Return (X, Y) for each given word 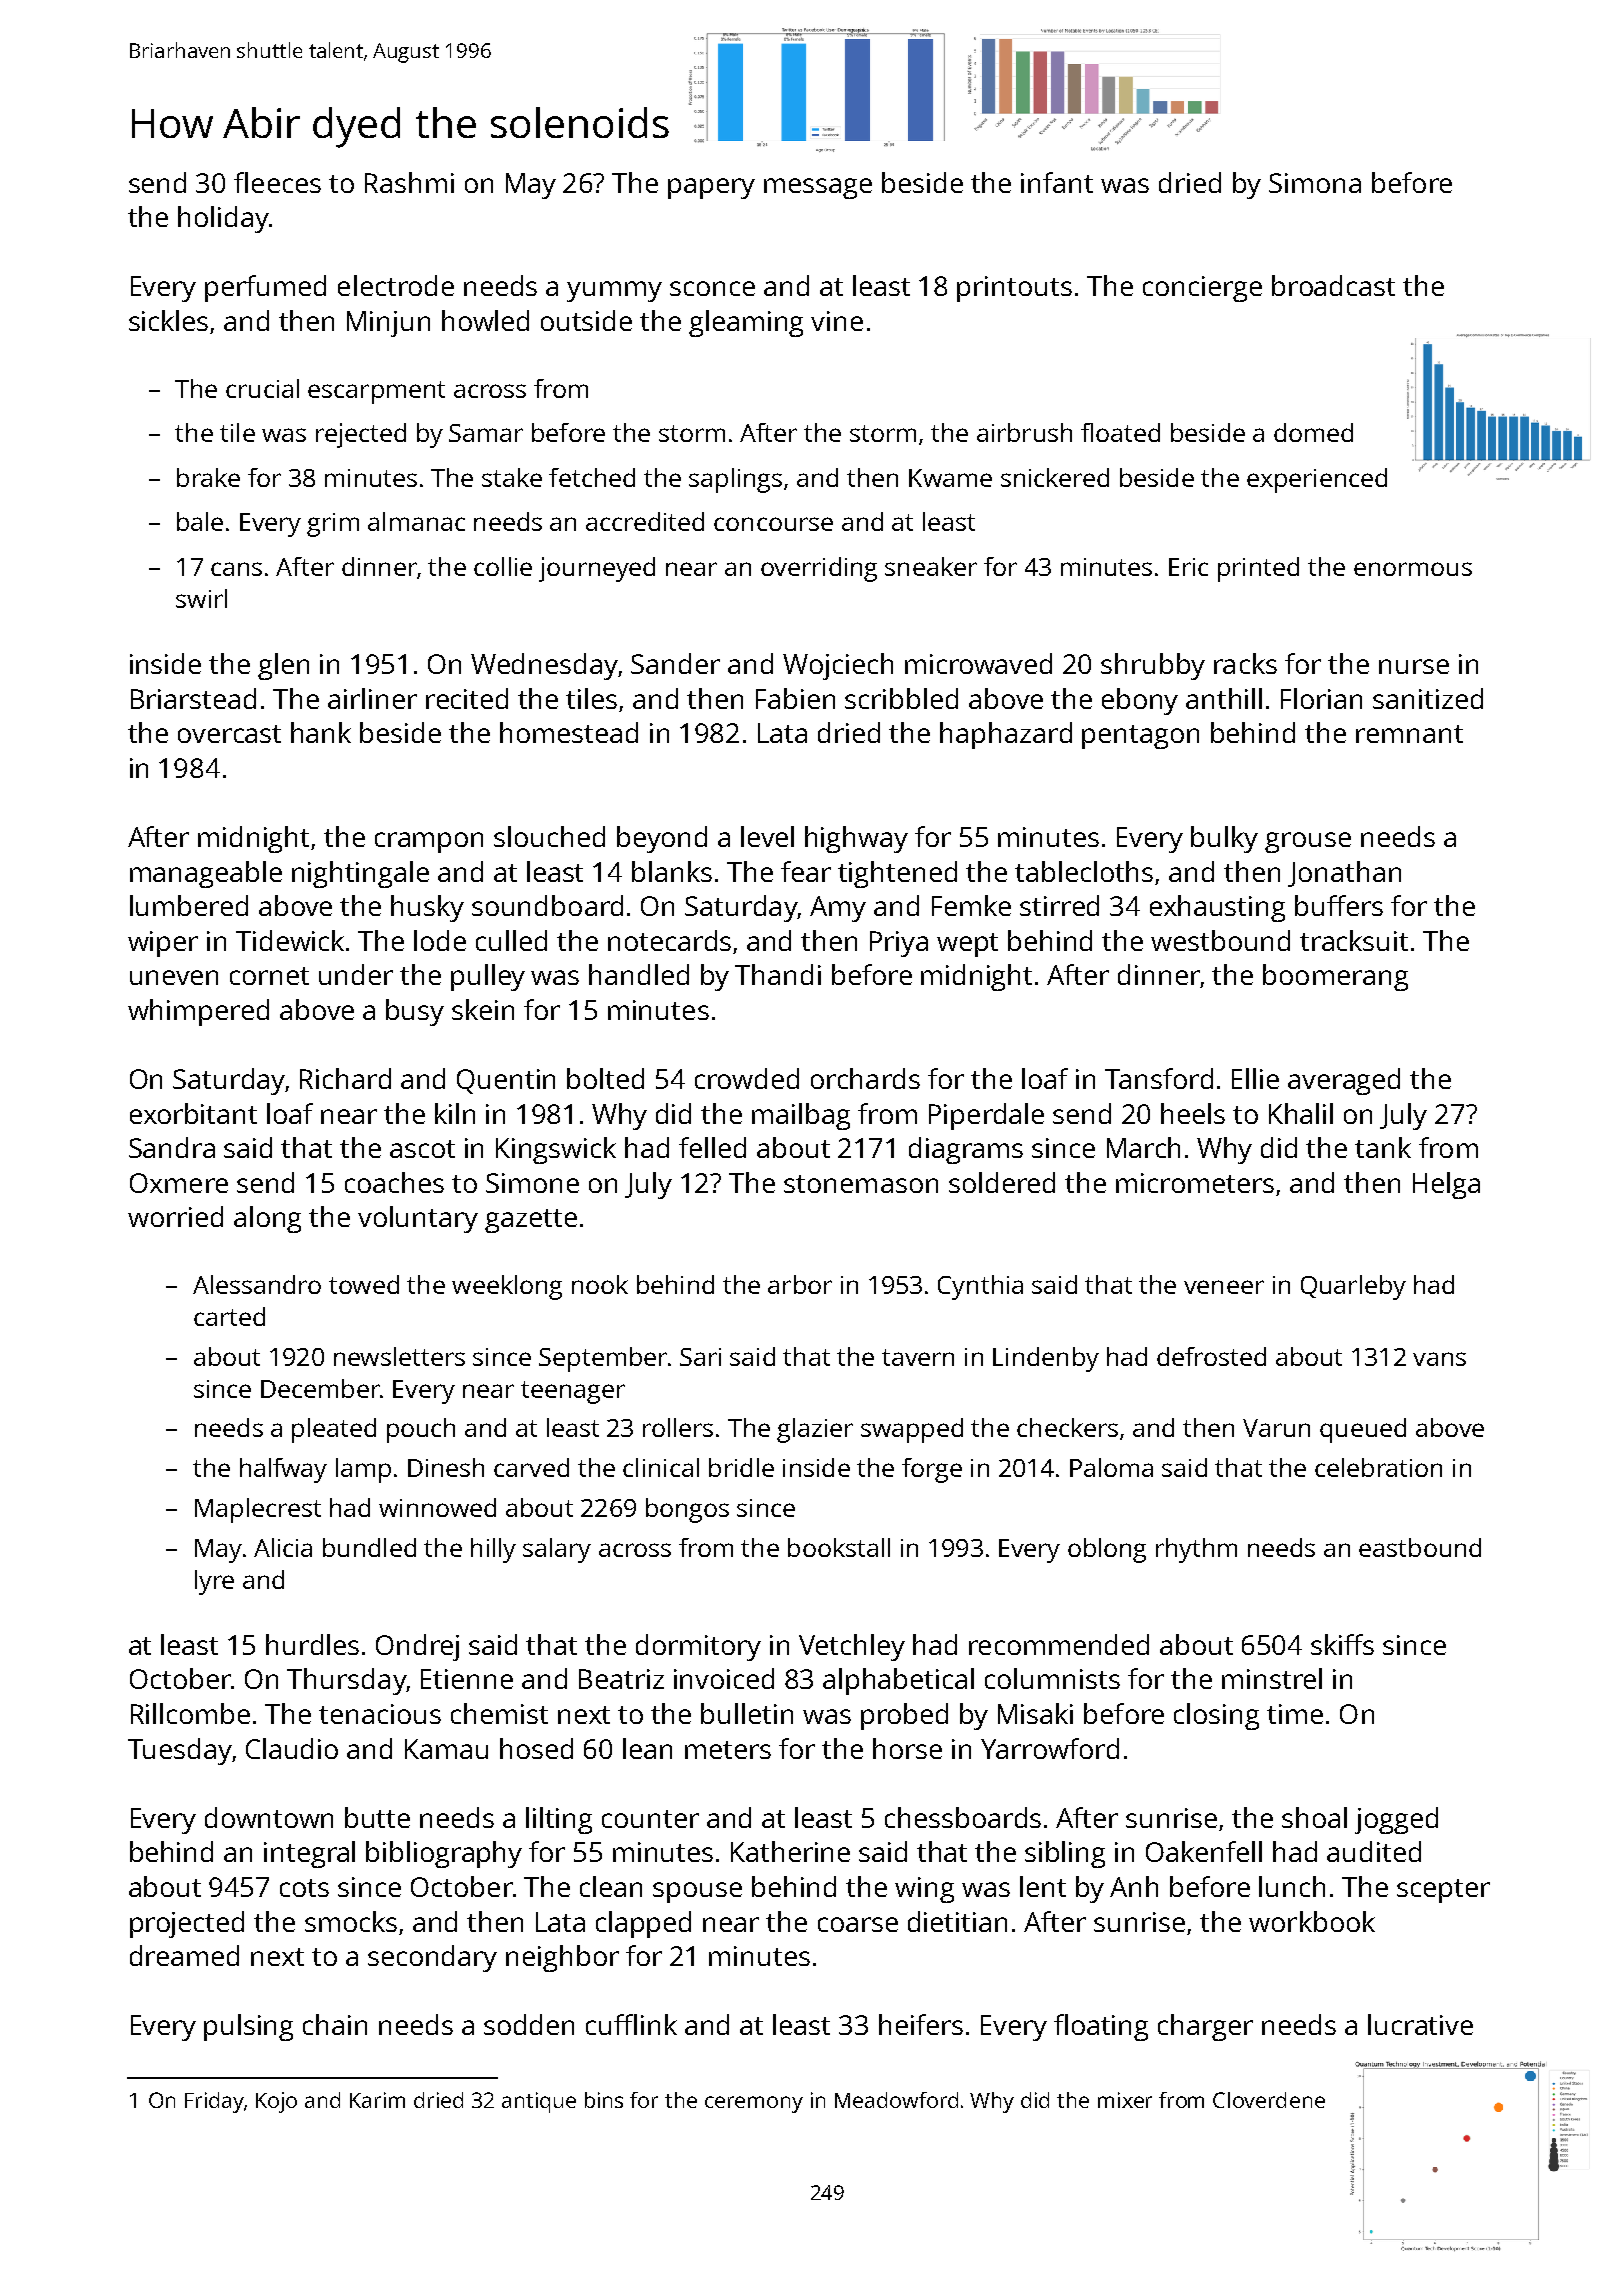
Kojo (276, 2102)
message (818, 188)
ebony (1140, 701)
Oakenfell (1204, 1851)
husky (427, 908)
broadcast (1333, 285)
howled (485, 320)
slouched (549, 836)
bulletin (747, 1713)
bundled (369, 1547)
